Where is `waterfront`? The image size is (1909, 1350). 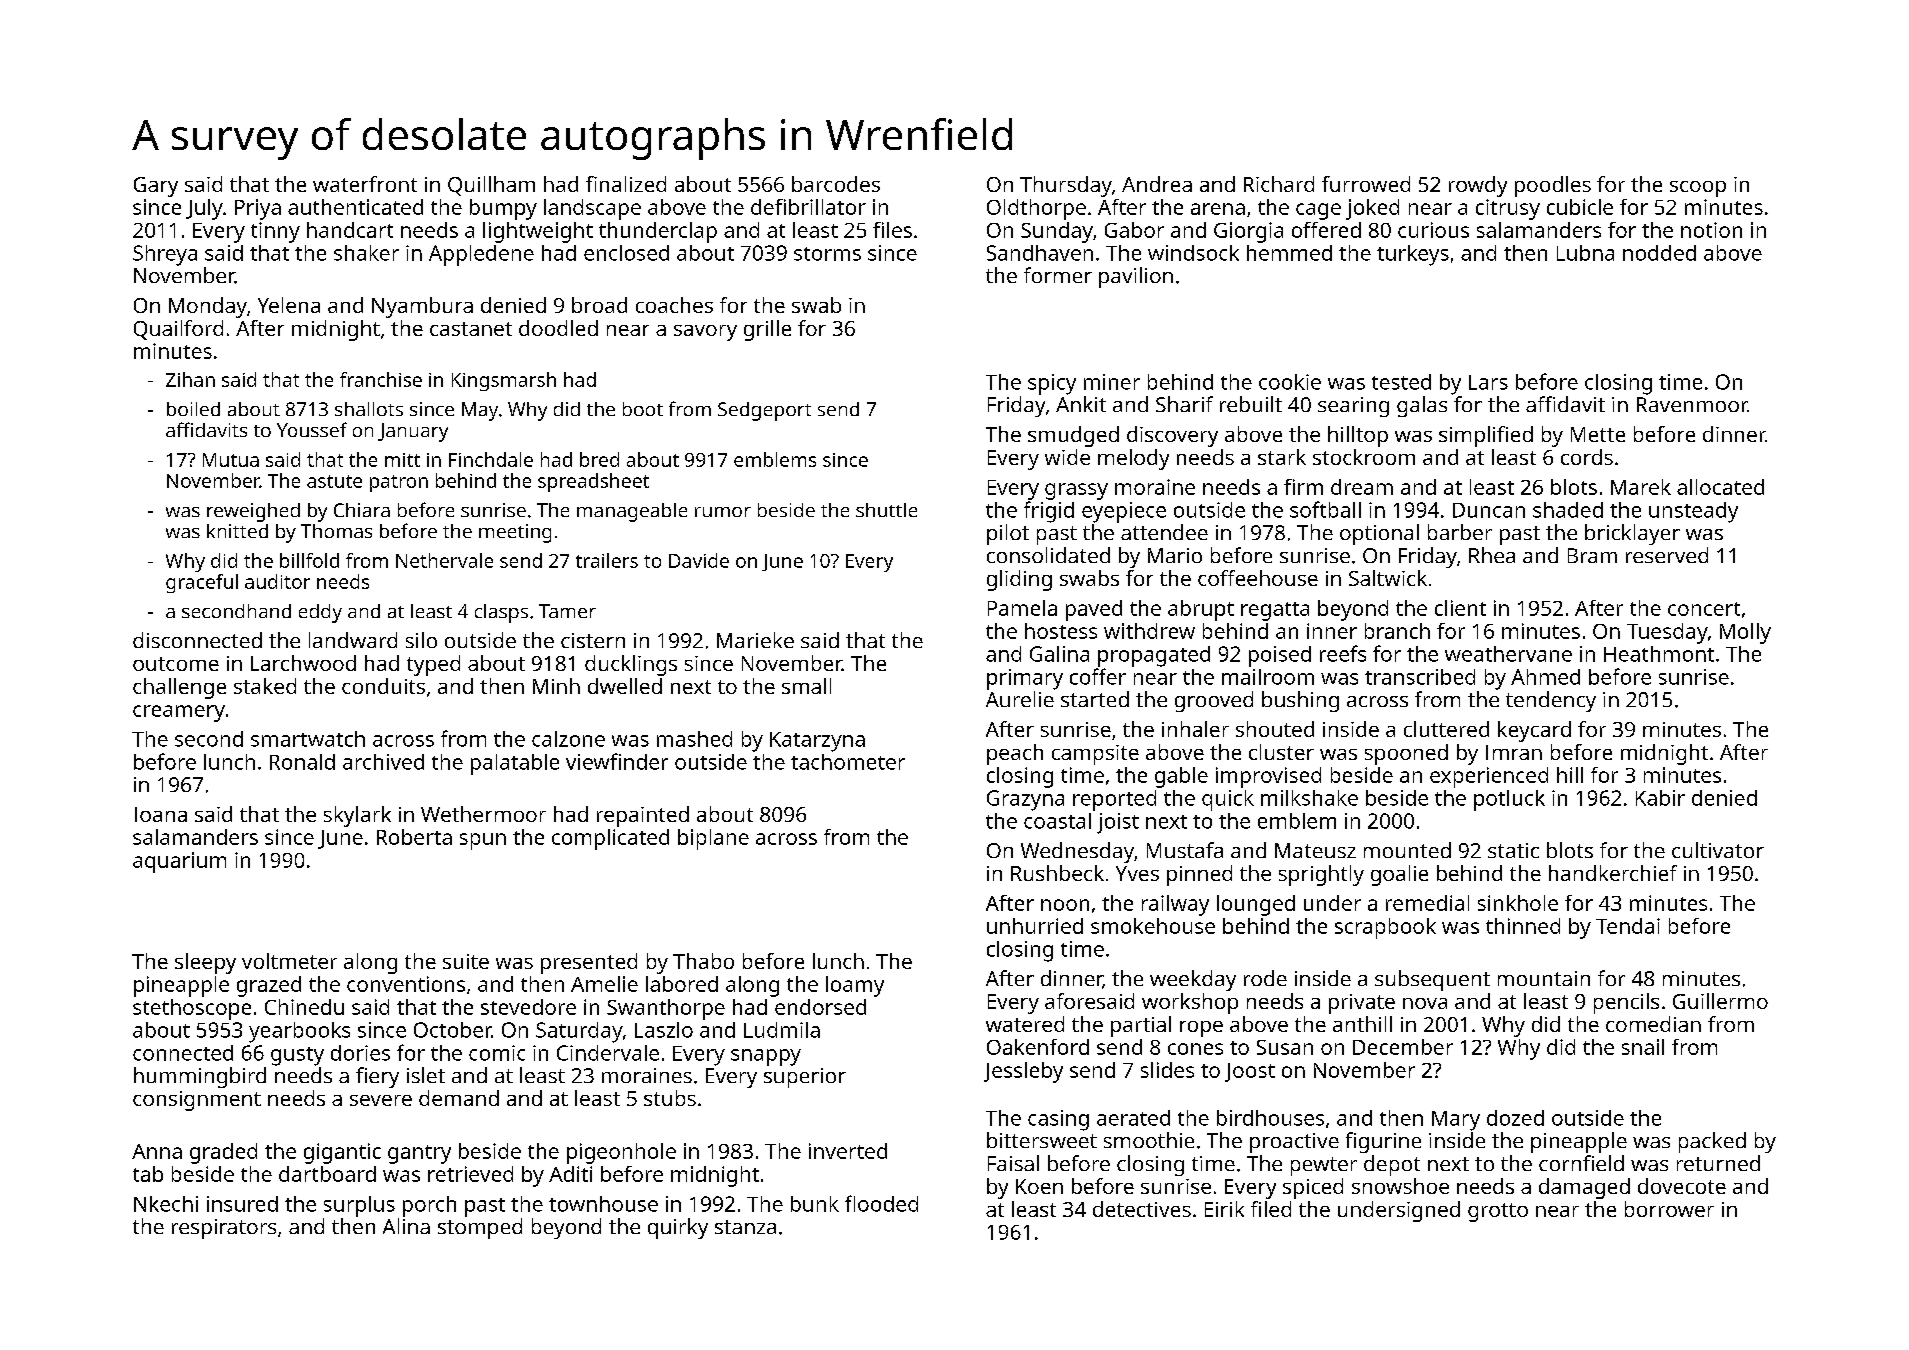 waterfront is located at coordinates (365, 184).
